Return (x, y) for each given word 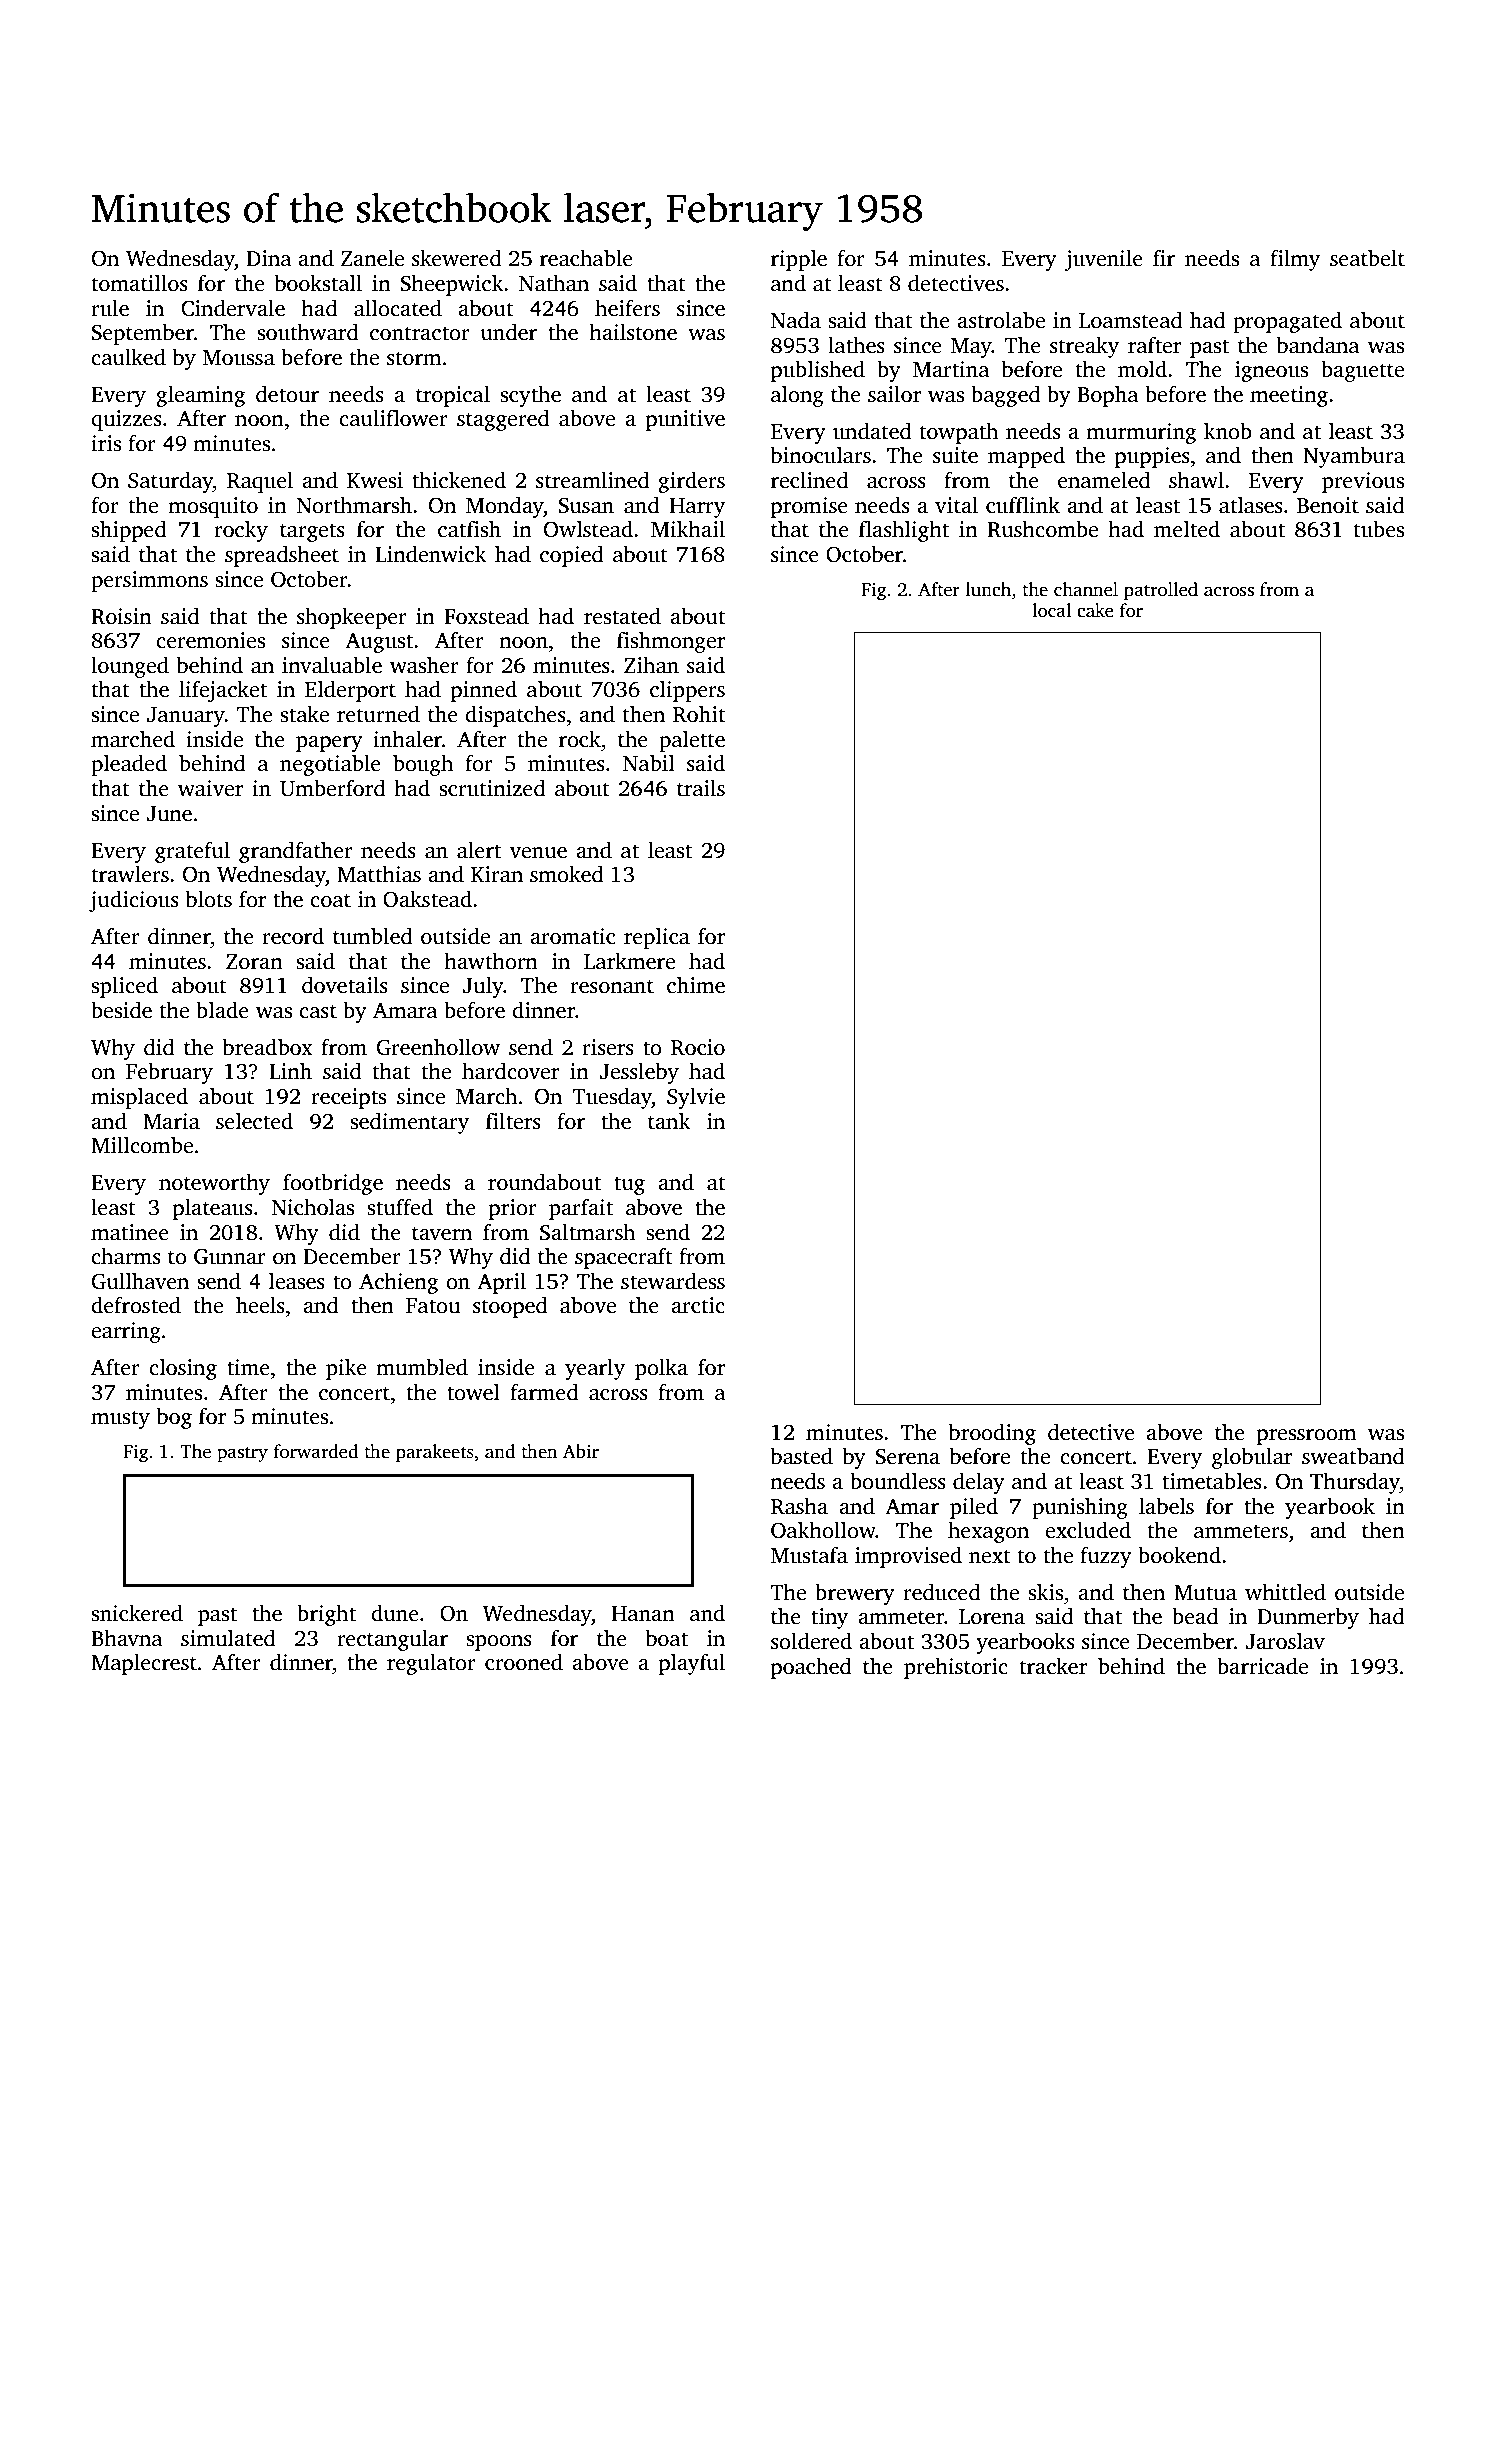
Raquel (260, 482)
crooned (524, 1662)
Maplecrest (144, 1664)
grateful (192, 852)
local (1051, 610)
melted (1187, 529)
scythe (530, 396)
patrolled (1161, 591)
